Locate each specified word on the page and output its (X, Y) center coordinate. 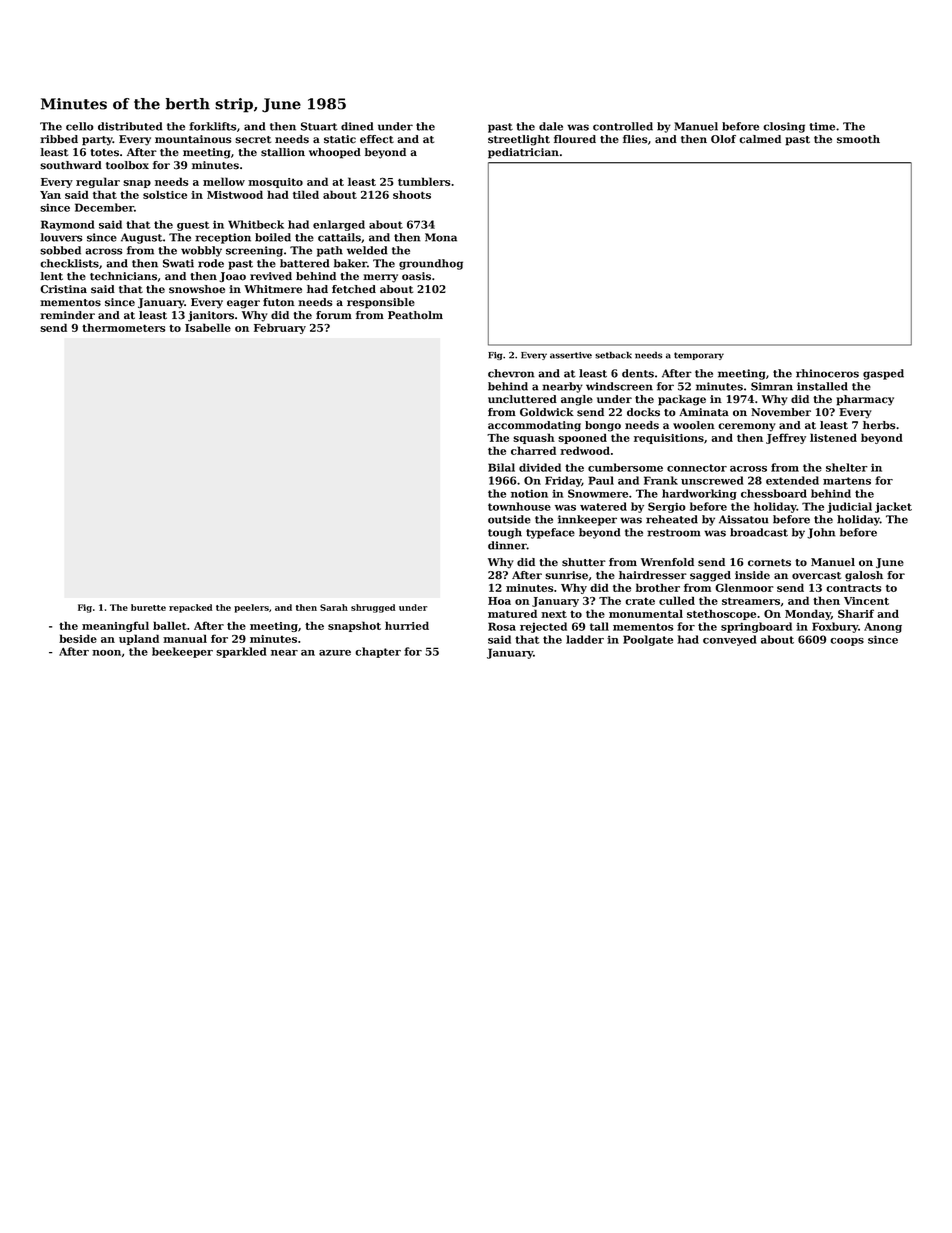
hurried (407, 625)
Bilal (501, 467)
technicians (123, 276)
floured (575, 139)
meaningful (115, 626)
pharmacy (865, 400)
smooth (858, 139)
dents (638, 373)
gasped (883, 374)
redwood (585, 450)
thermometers (123, 327)
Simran (772, 386)
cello (80, 126)
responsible (381, 303)
